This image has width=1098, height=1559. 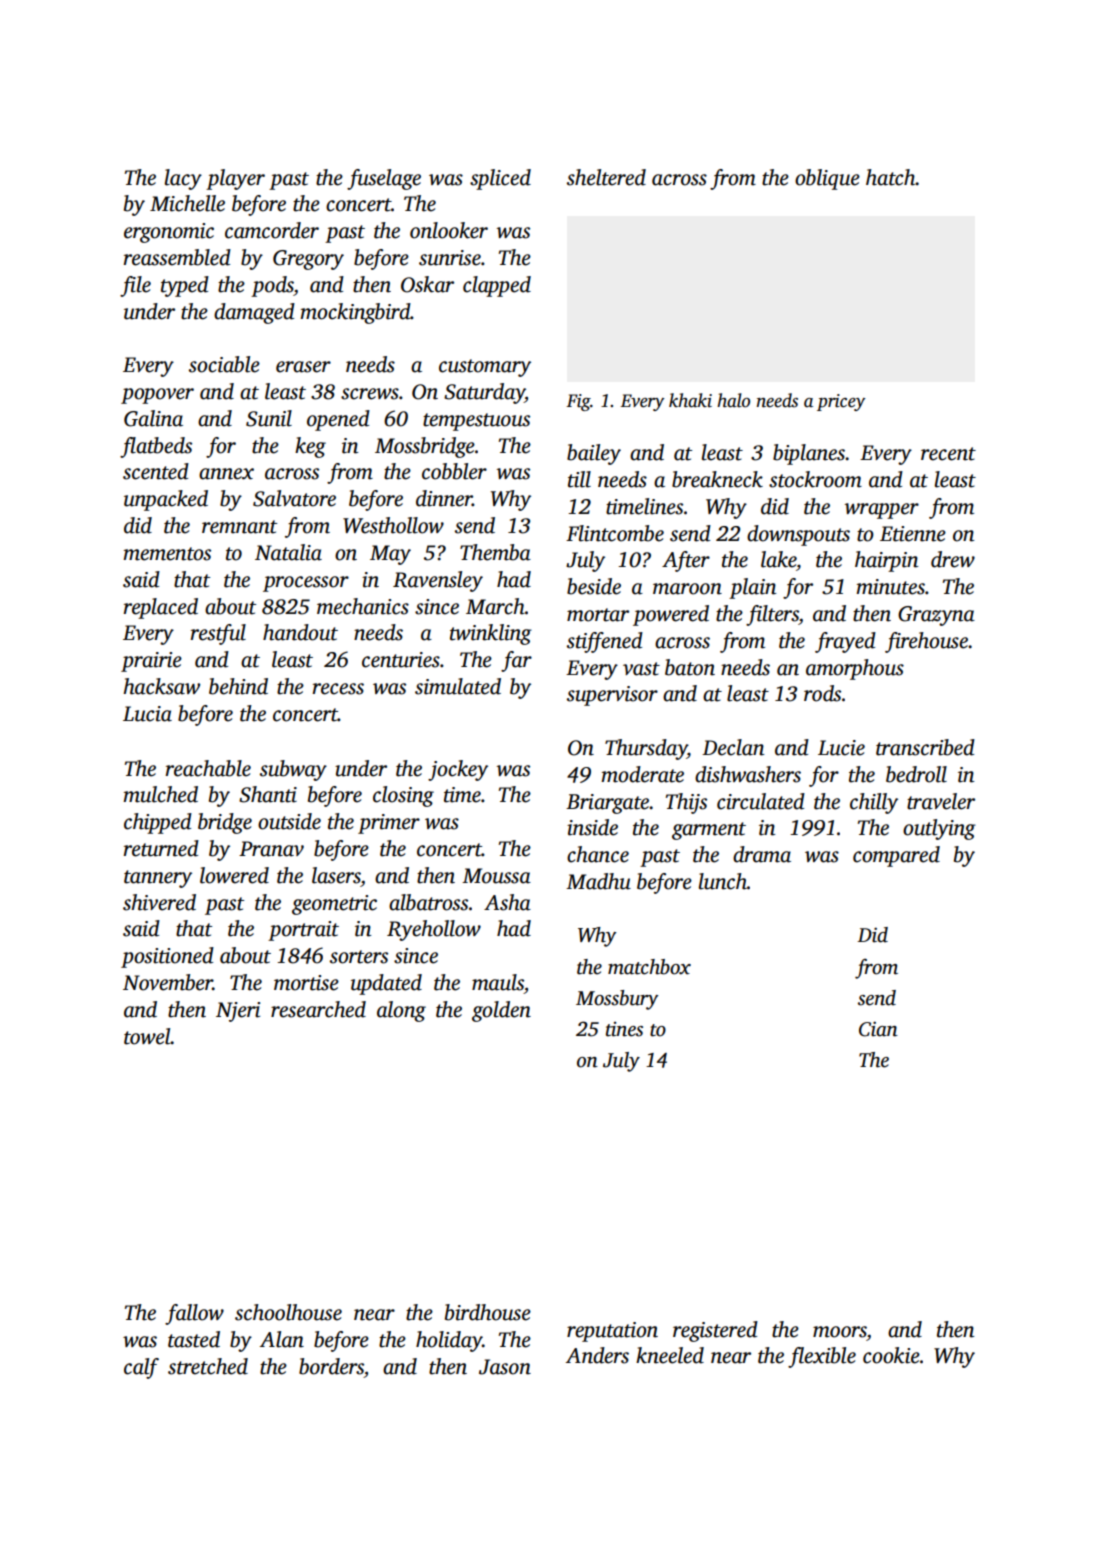 I want to click on Jason, so click(x=505, y=1367).
